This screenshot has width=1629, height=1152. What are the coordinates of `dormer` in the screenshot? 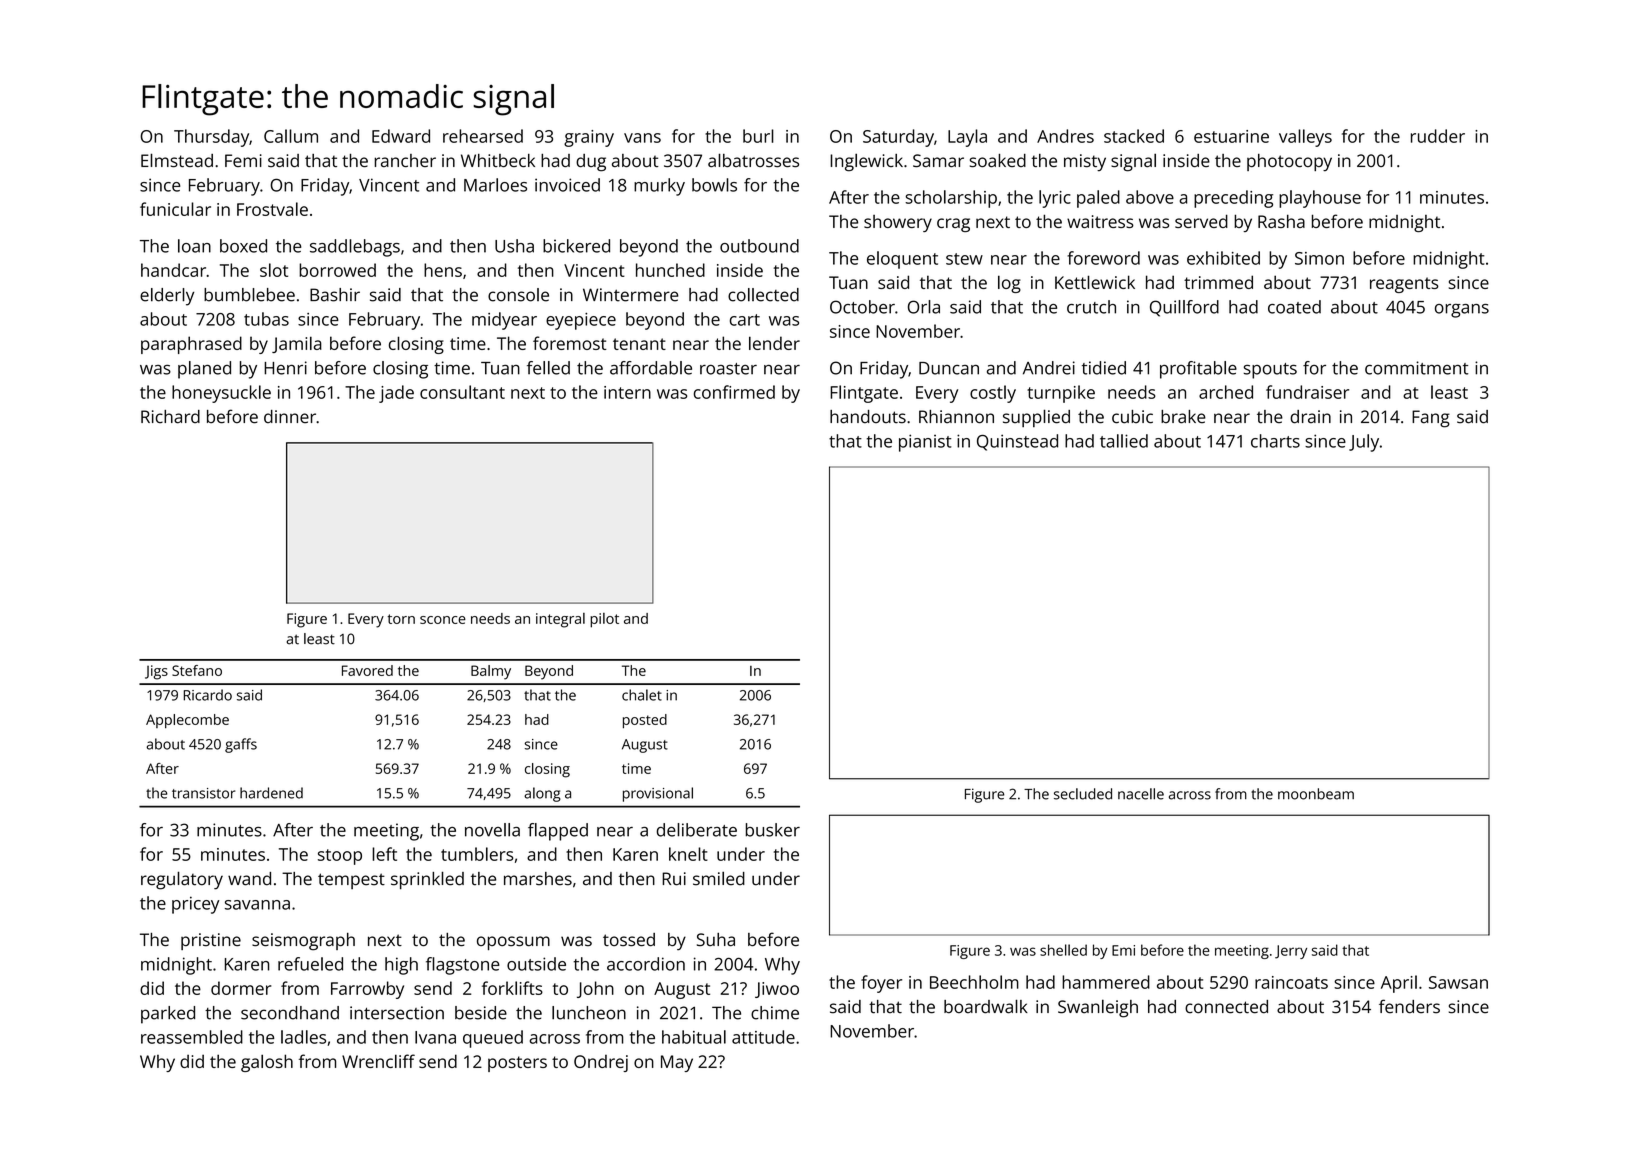 It's located at (241, 988).
